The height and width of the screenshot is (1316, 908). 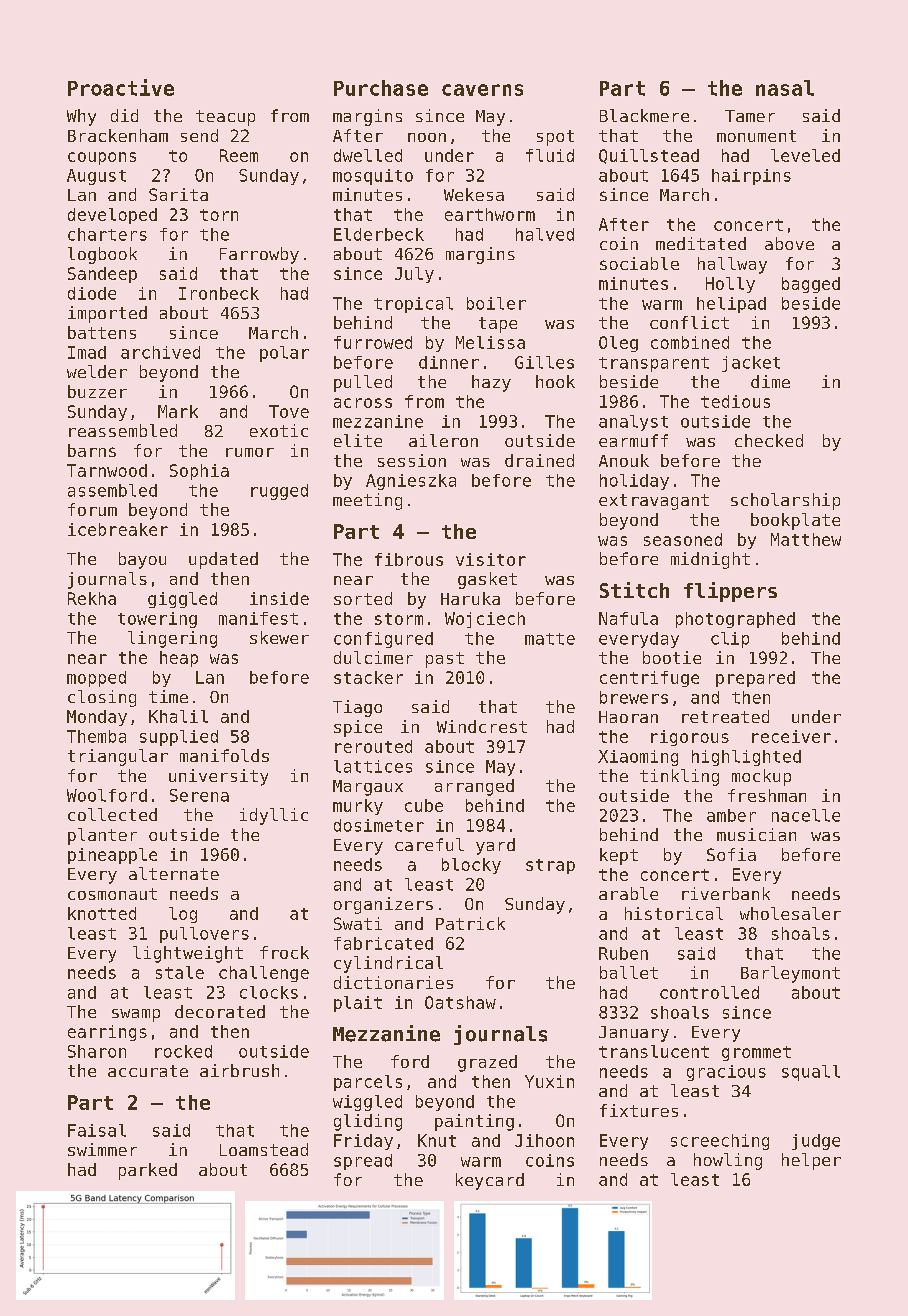 What do you see at coordinates (204, 935) in the screenshot?
I see `pullovers` at bounding box center [204, 935].
